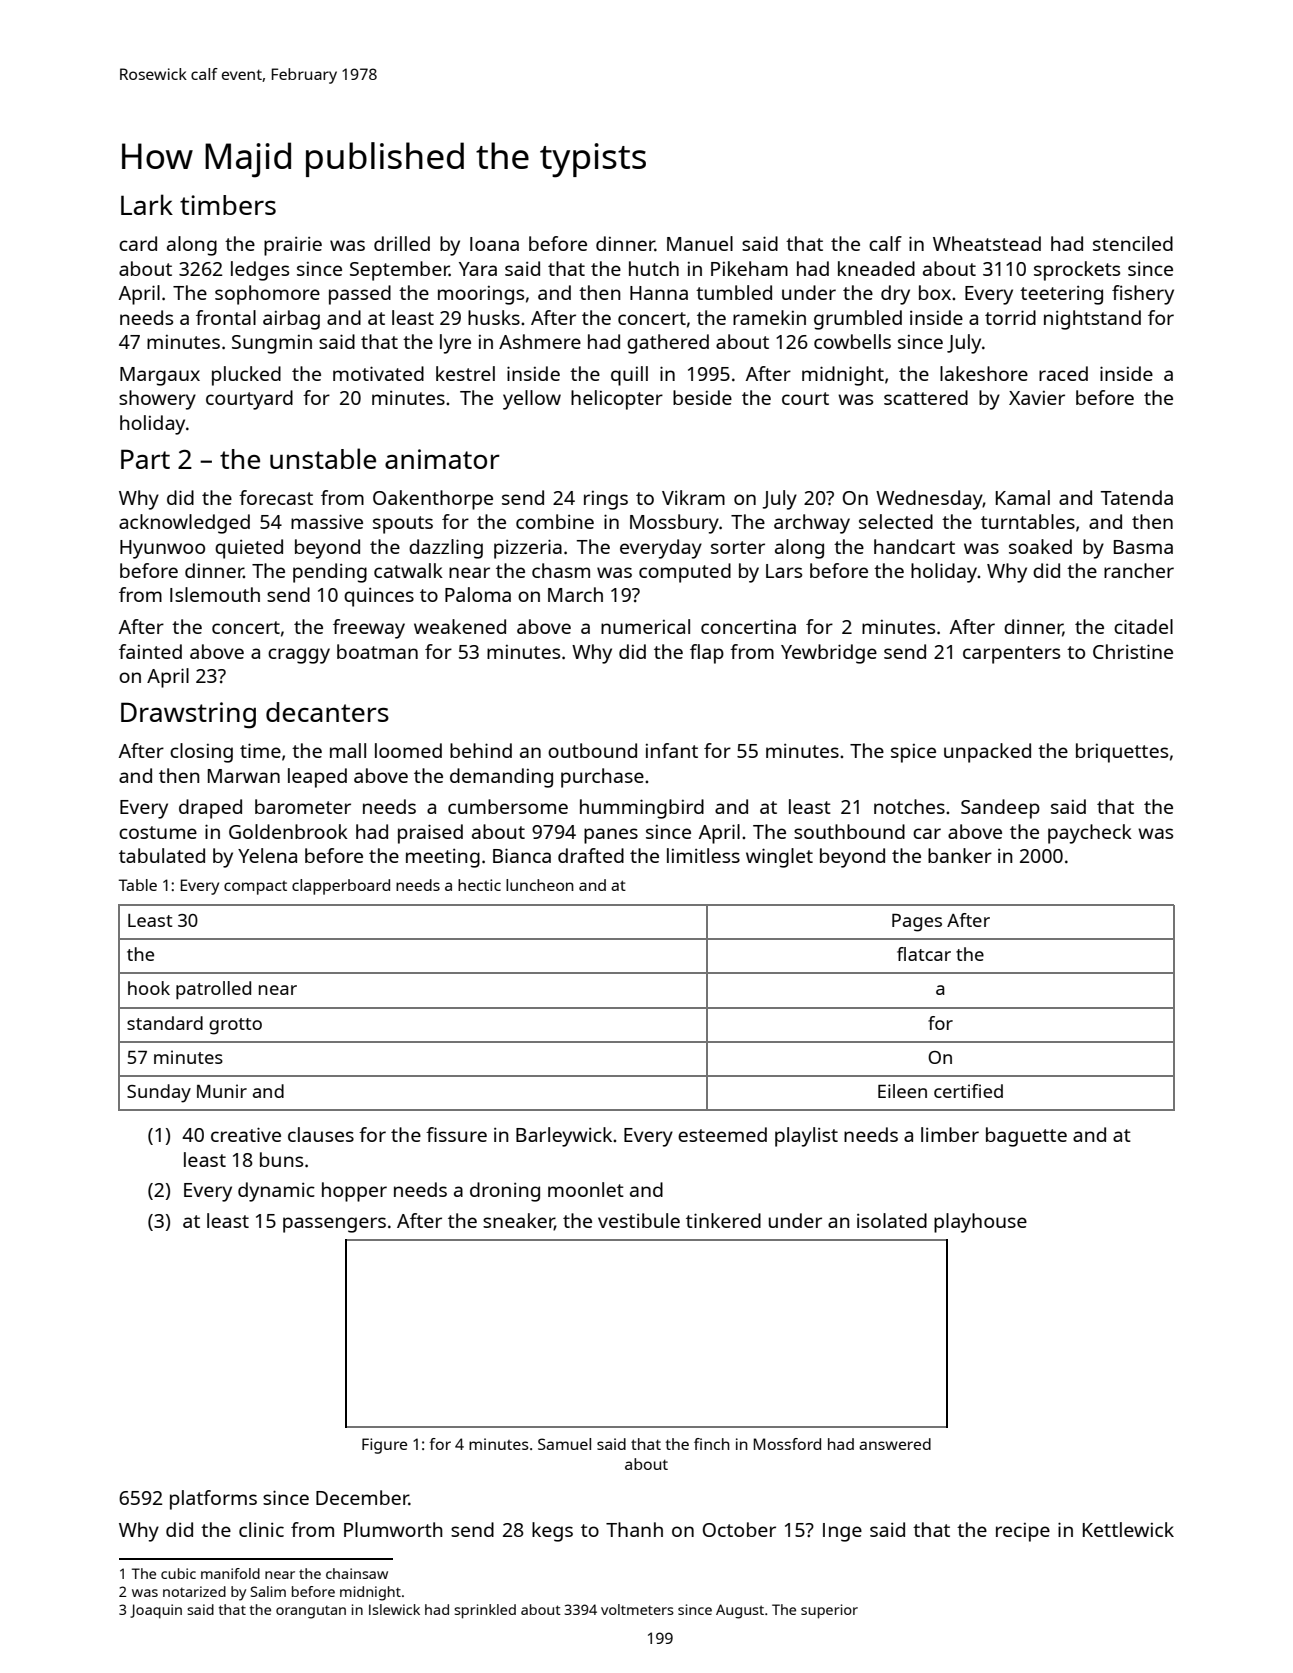  Describe the element at coordinates (1010, 317) in the document. I see `torrid` at that location.
